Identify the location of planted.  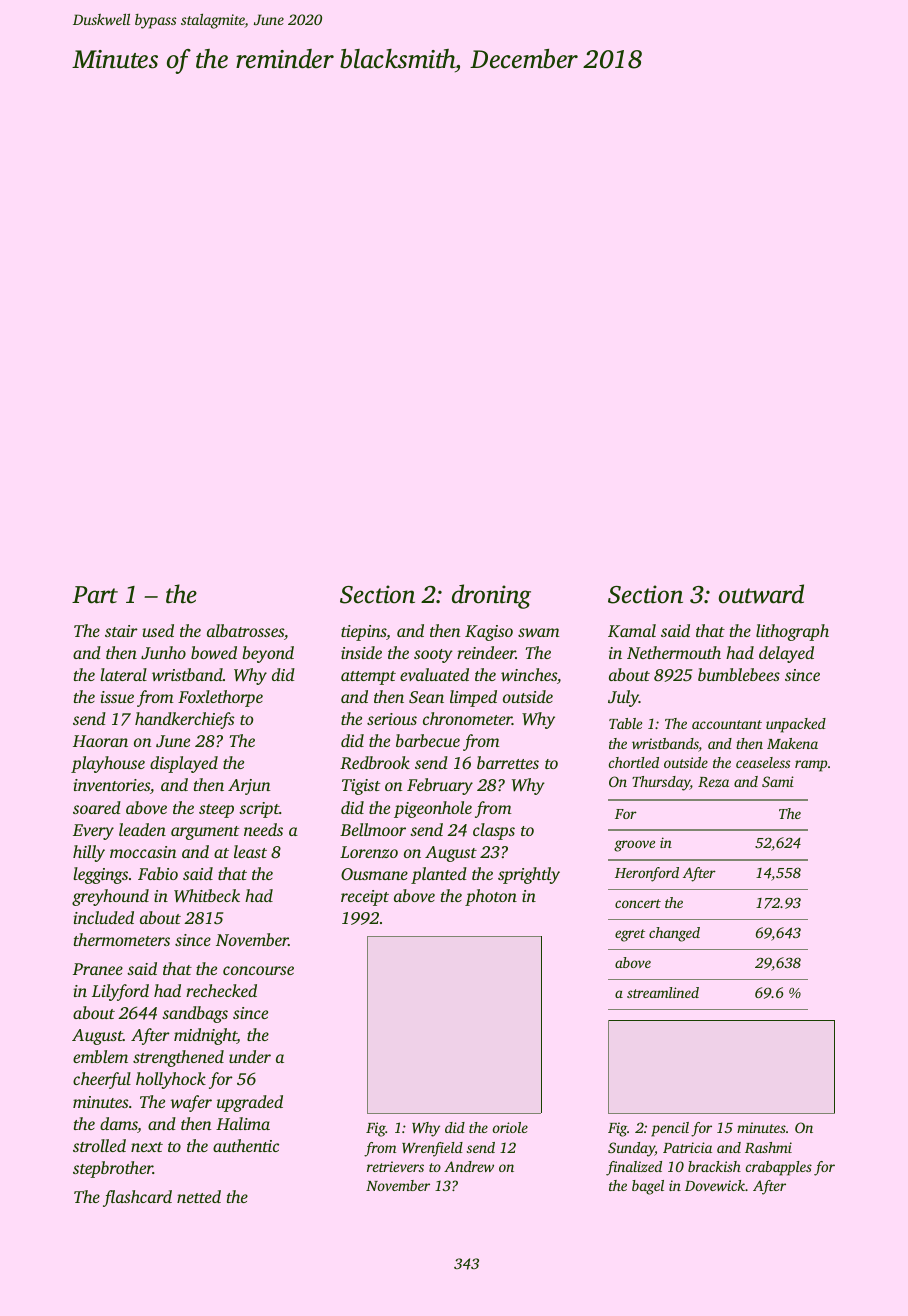
(439, 875).
